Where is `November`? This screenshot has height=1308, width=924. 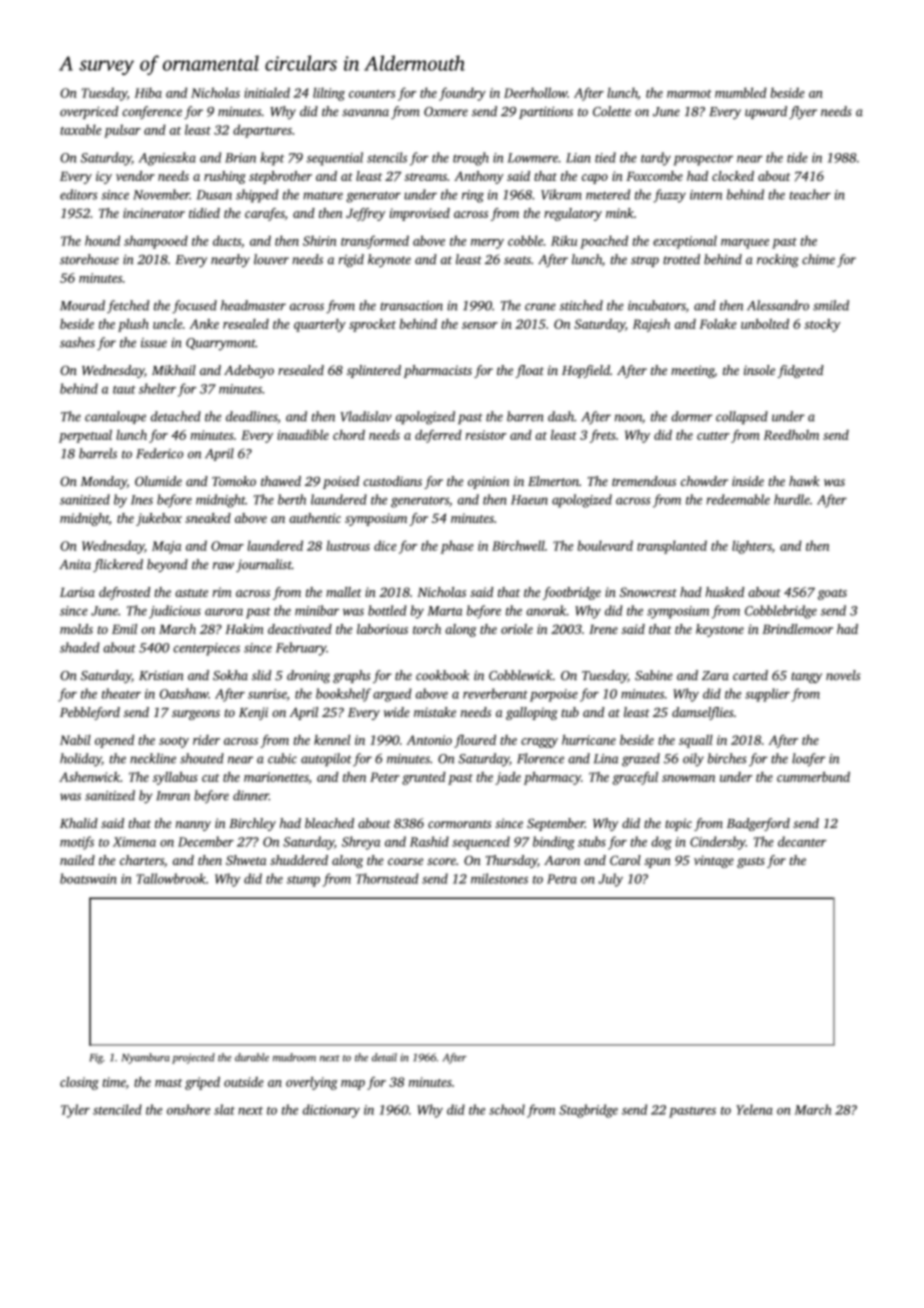
November is located at coordinates (161, 194).
